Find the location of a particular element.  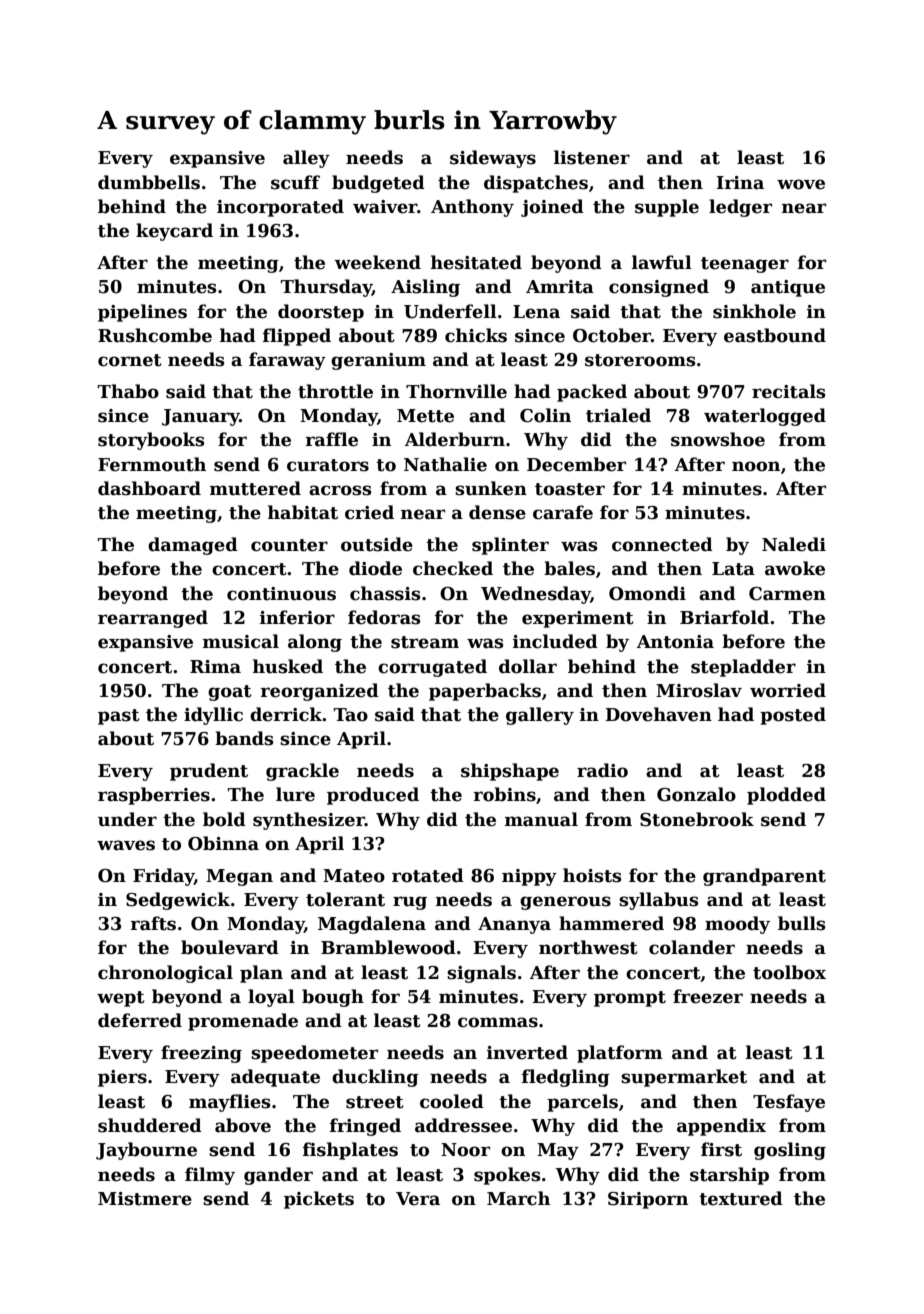

freezer is located at coordinates (708, 996).
